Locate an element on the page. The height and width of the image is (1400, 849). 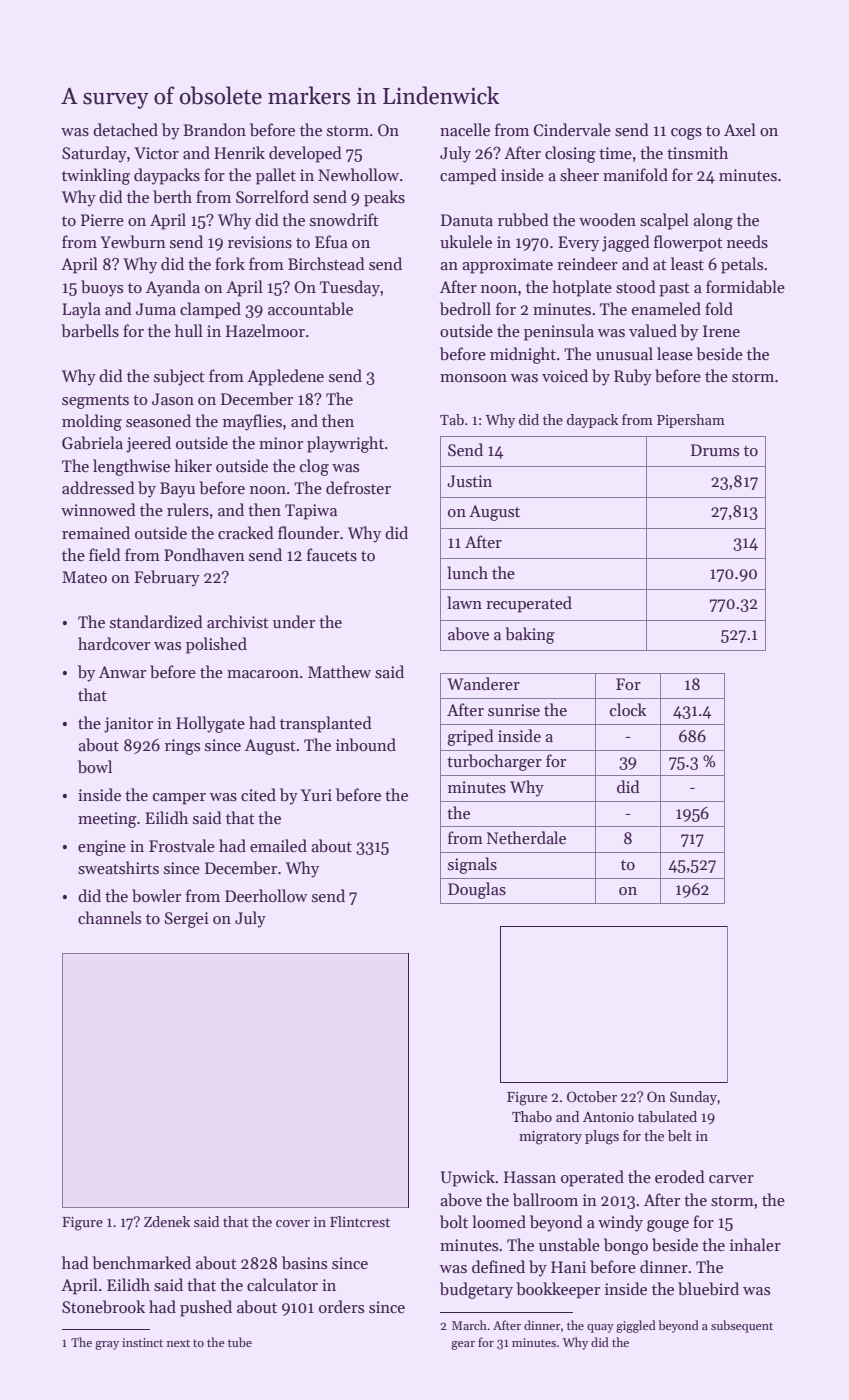
clock is located at coordinates (628, 709).
